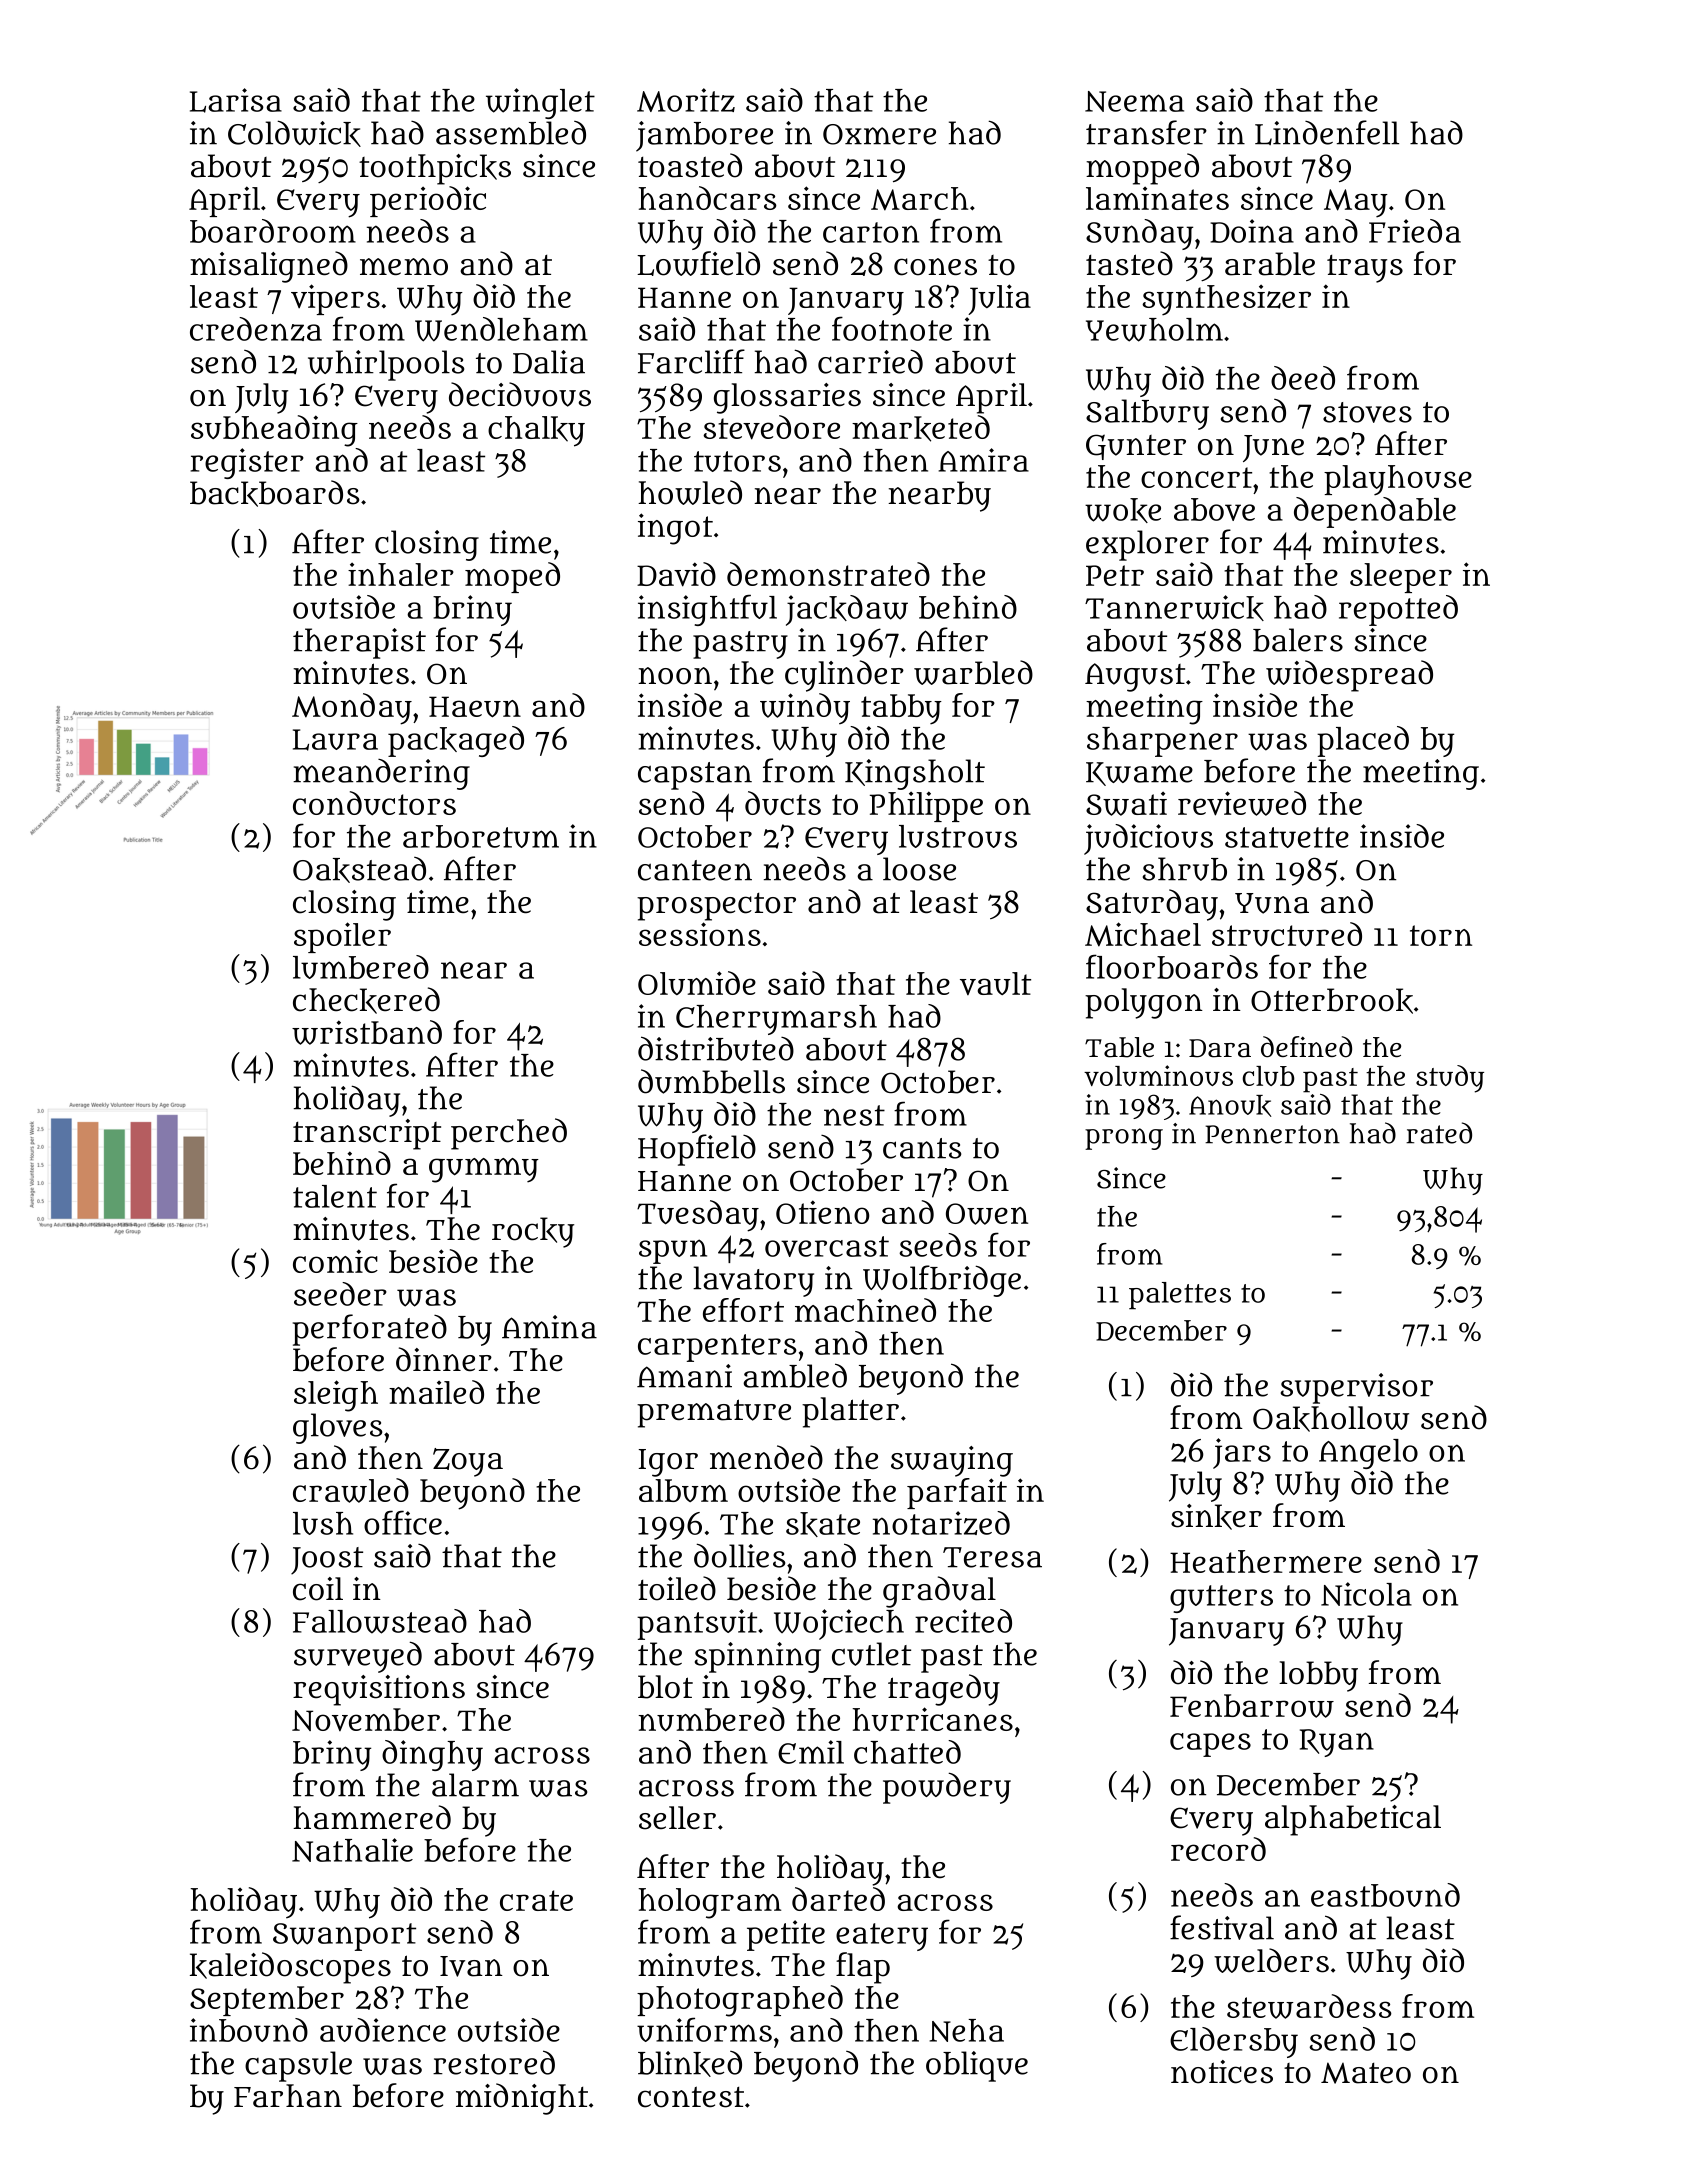  What do you see at coordinates (691, 2097) in the document?
I see `contest` at bounding box center [691, 2097].
